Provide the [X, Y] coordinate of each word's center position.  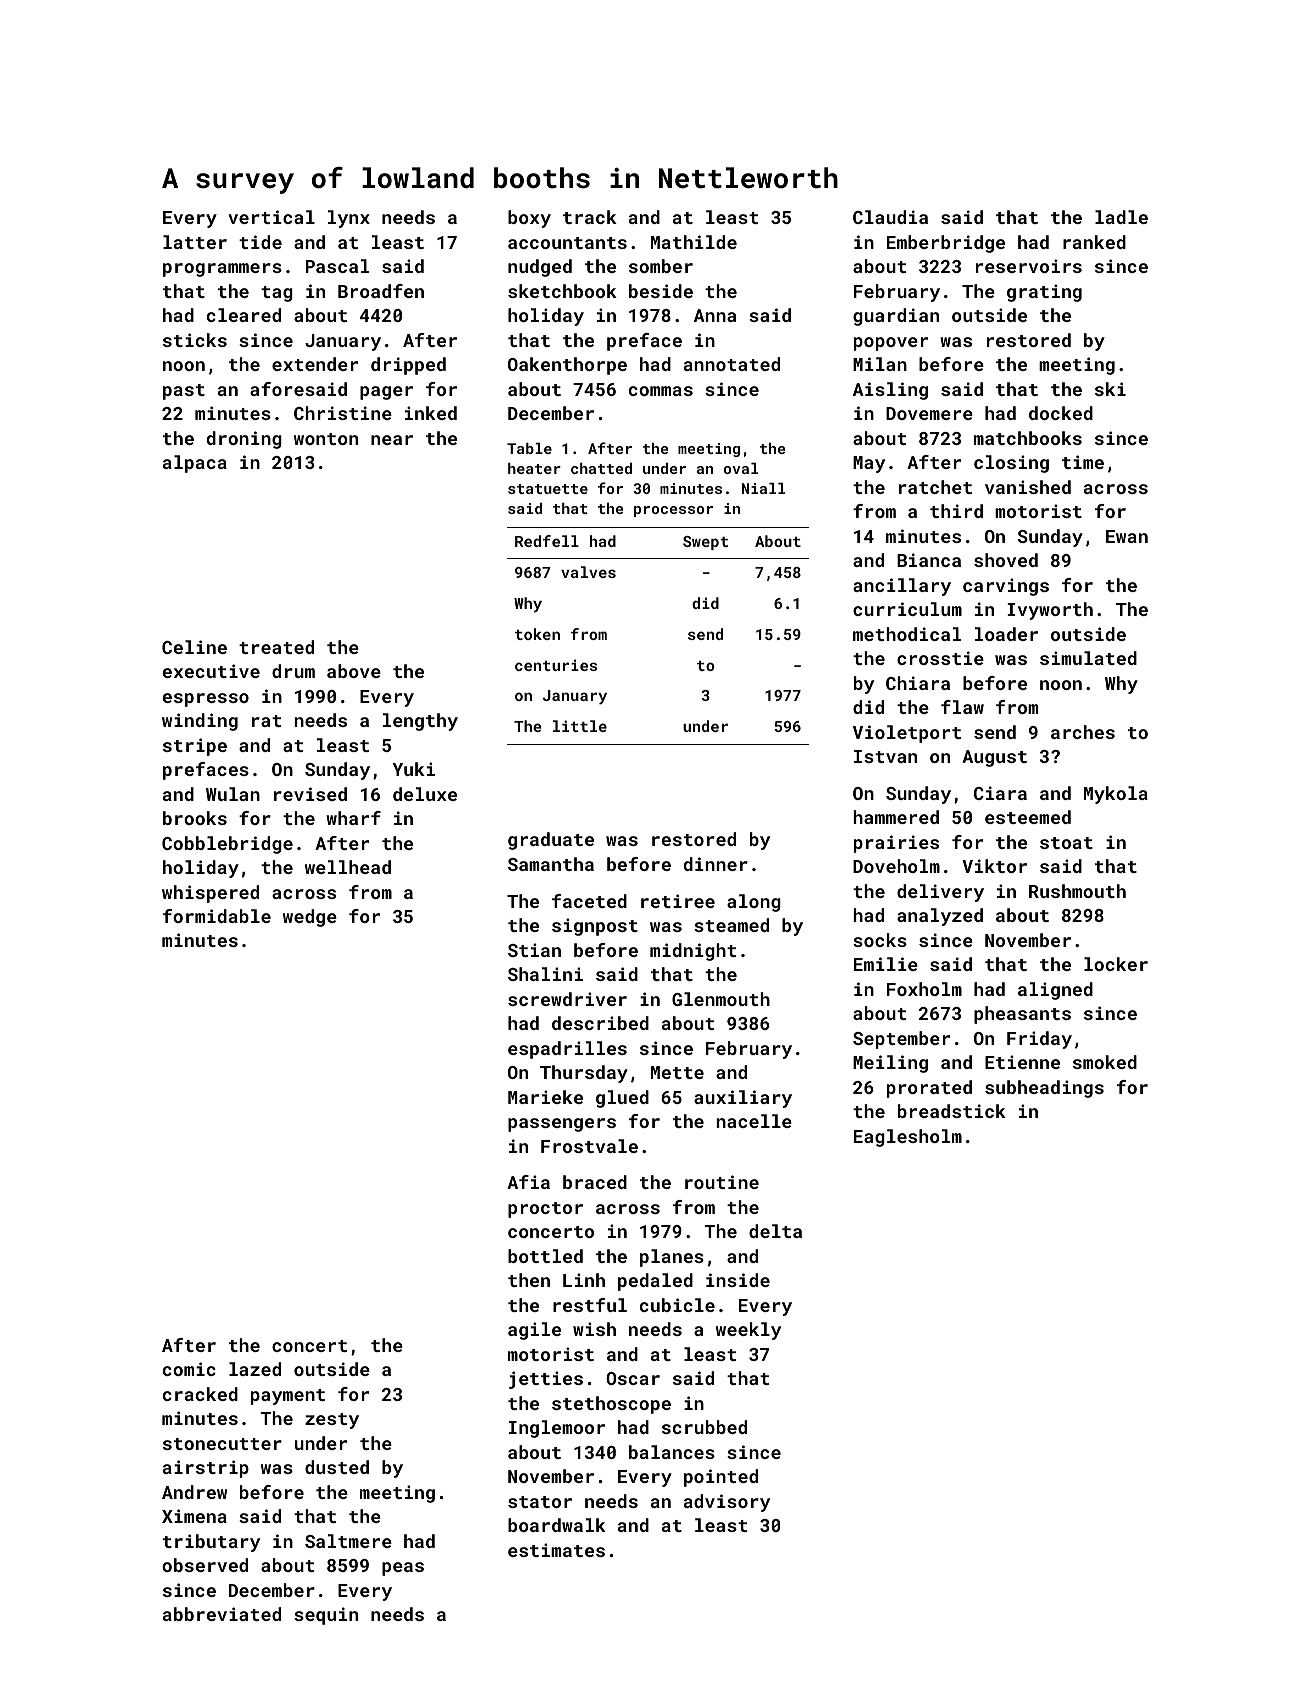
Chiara [918, 683]
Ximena [194, 1516]
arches [1083, 732]
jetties [546, 1380]
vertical [271, 217]
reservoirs [1029, 266]
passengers [562, 1125]
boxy [529, 219]
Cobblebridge [227, 845]
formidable [217, 916]
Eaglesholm [908, 1138]
